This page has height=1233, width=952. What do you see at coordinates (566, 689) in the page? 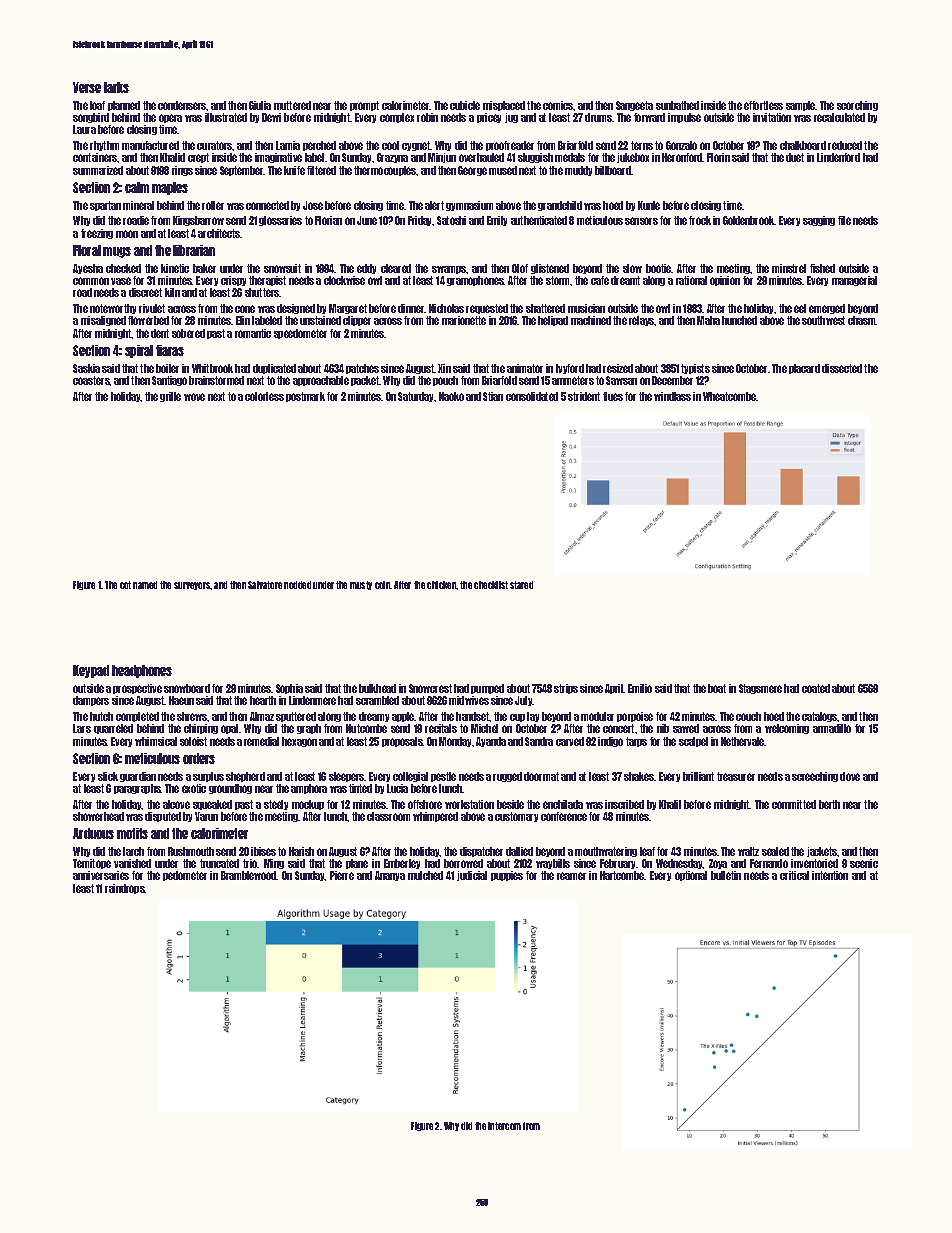
I see `strips` at bounding box center [566, 689].
